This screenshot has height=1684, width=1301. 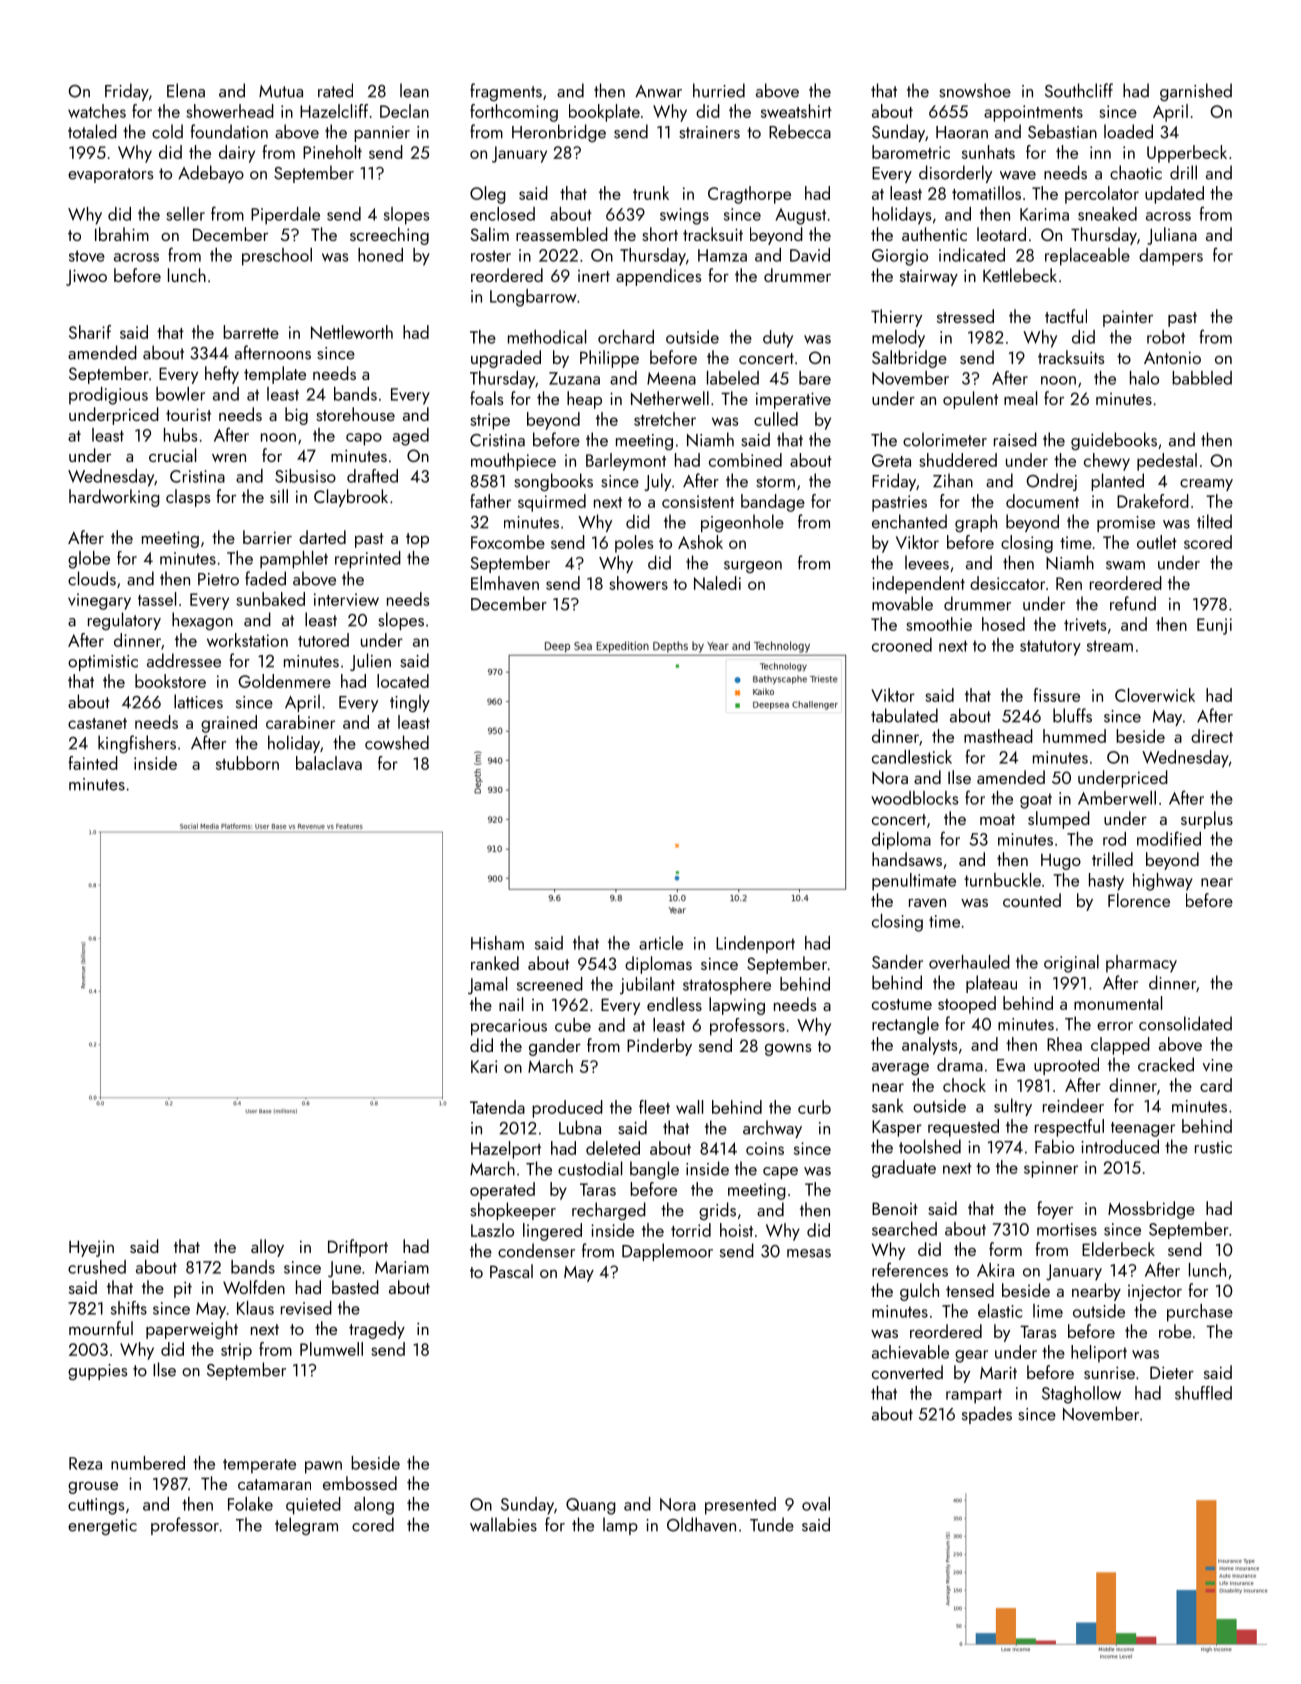 What do you see at coordinates (332, 152) in the screenshot?
I see `Pineholt` at bounding box center [332, 152].
